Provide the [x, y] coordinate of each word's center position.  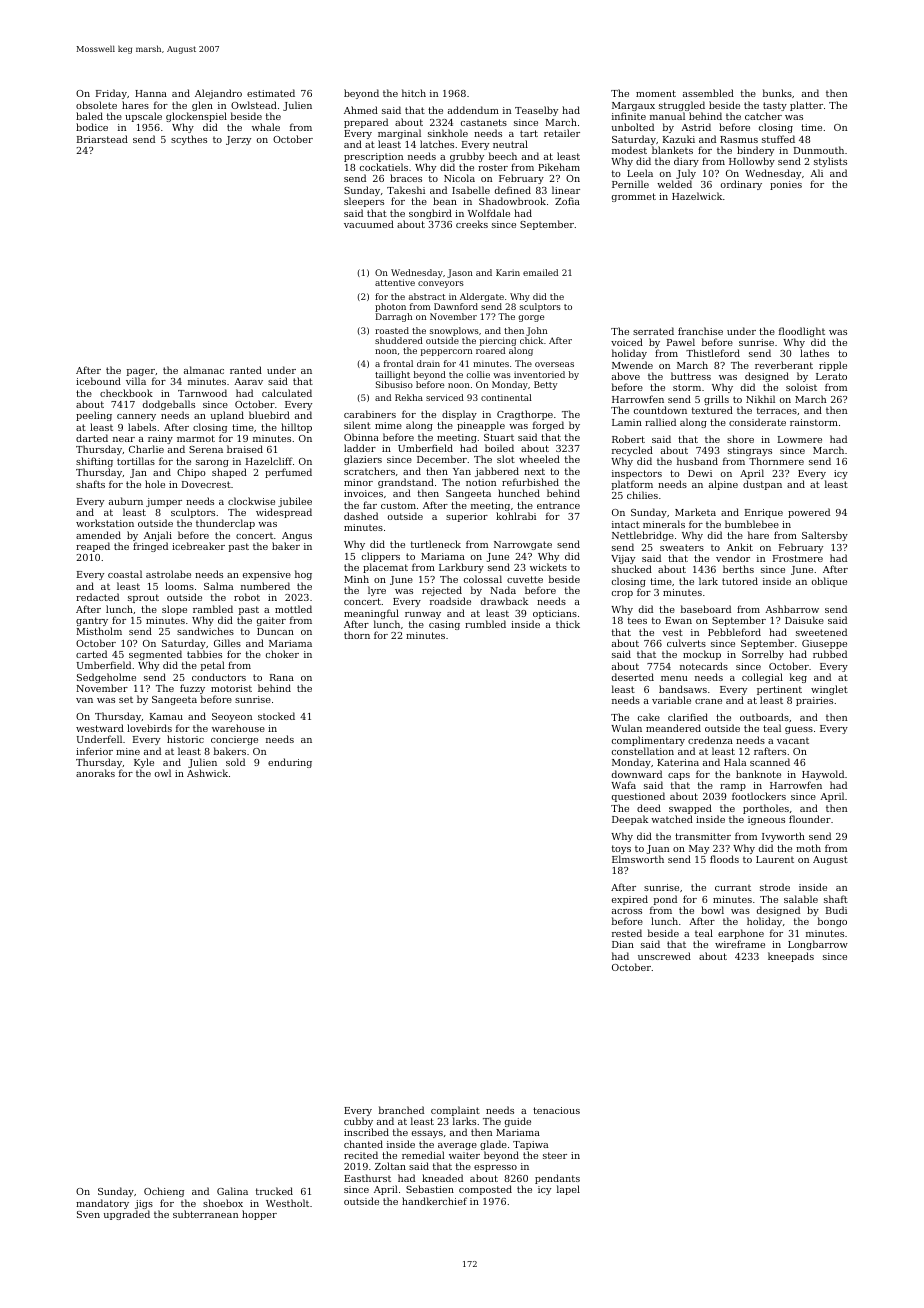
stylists [830, 162]
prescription [373, 157]
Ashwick [207, 773]
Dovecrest [206, 484]
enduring [290, 763]
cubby [358, 1123]
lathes [814, 353]
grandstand [406, 484]
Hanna [151, 93]
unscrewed [664, 956]
